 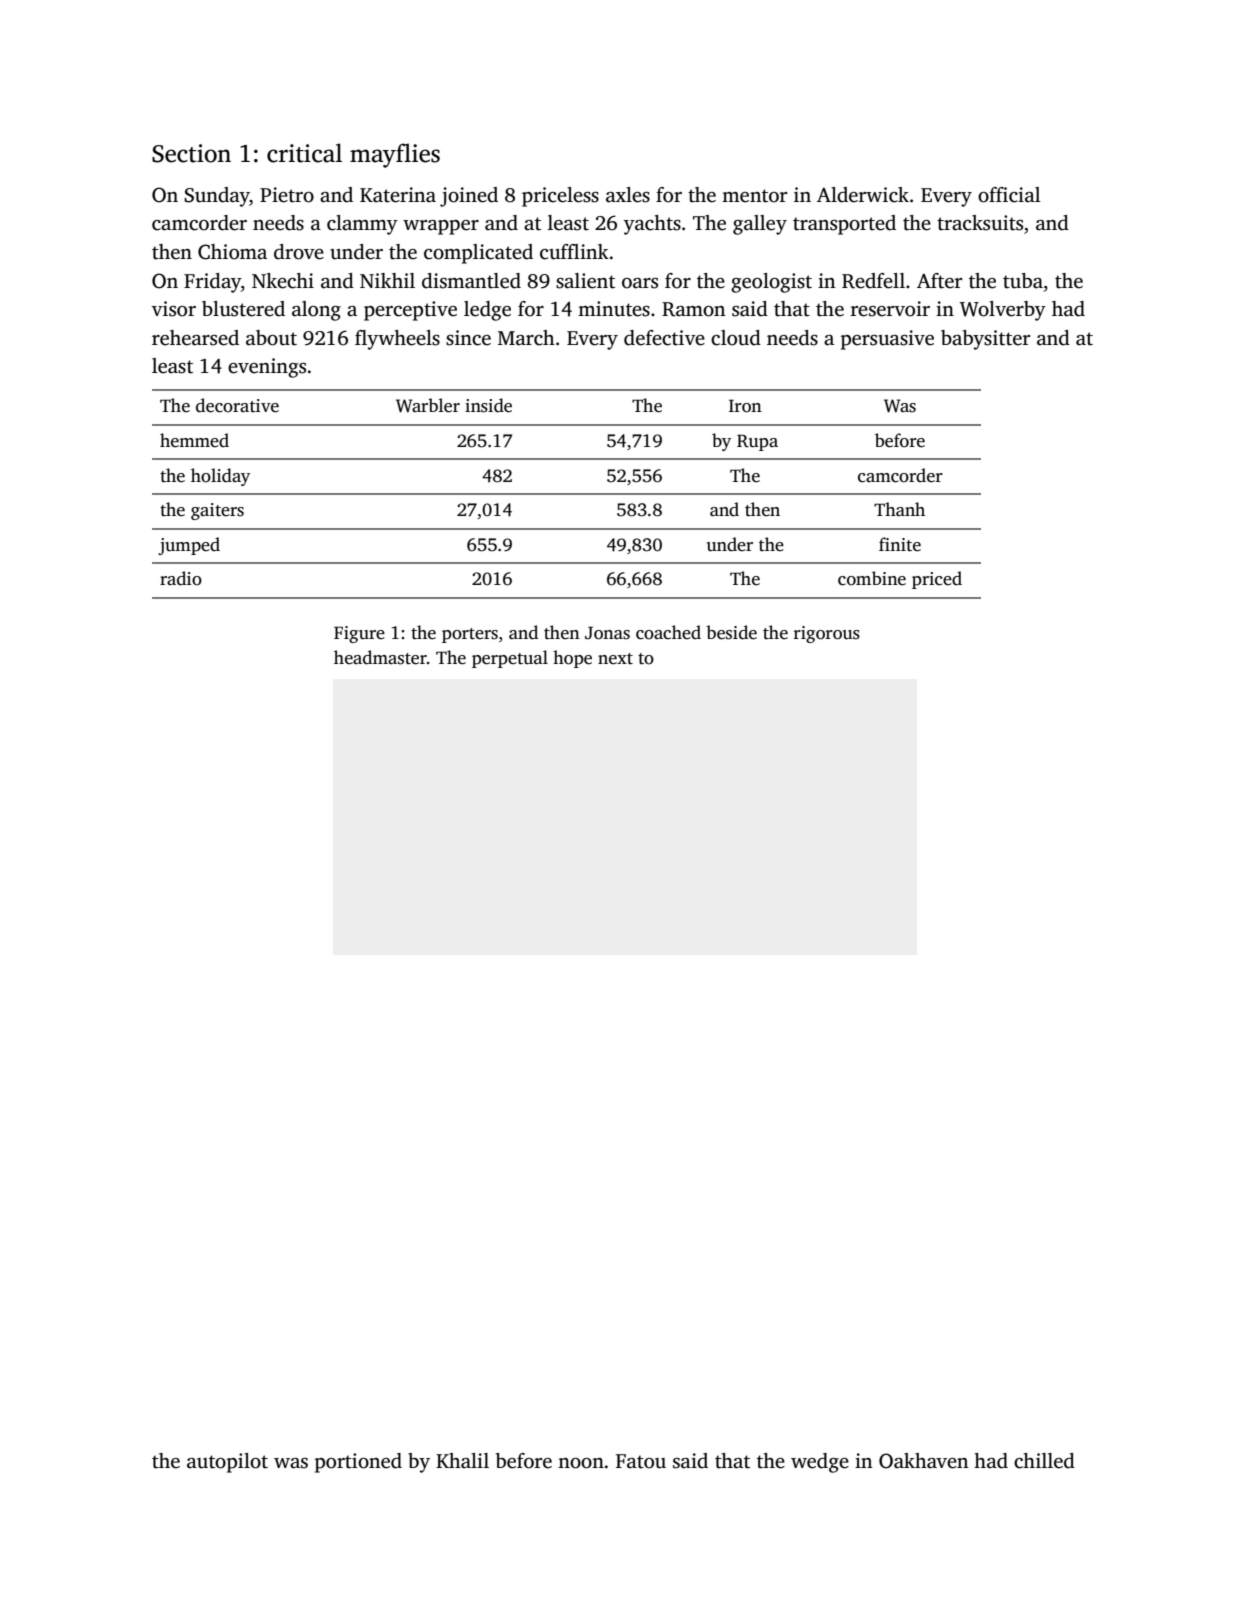 I want to click on critical, so click(x=304, y=153).
